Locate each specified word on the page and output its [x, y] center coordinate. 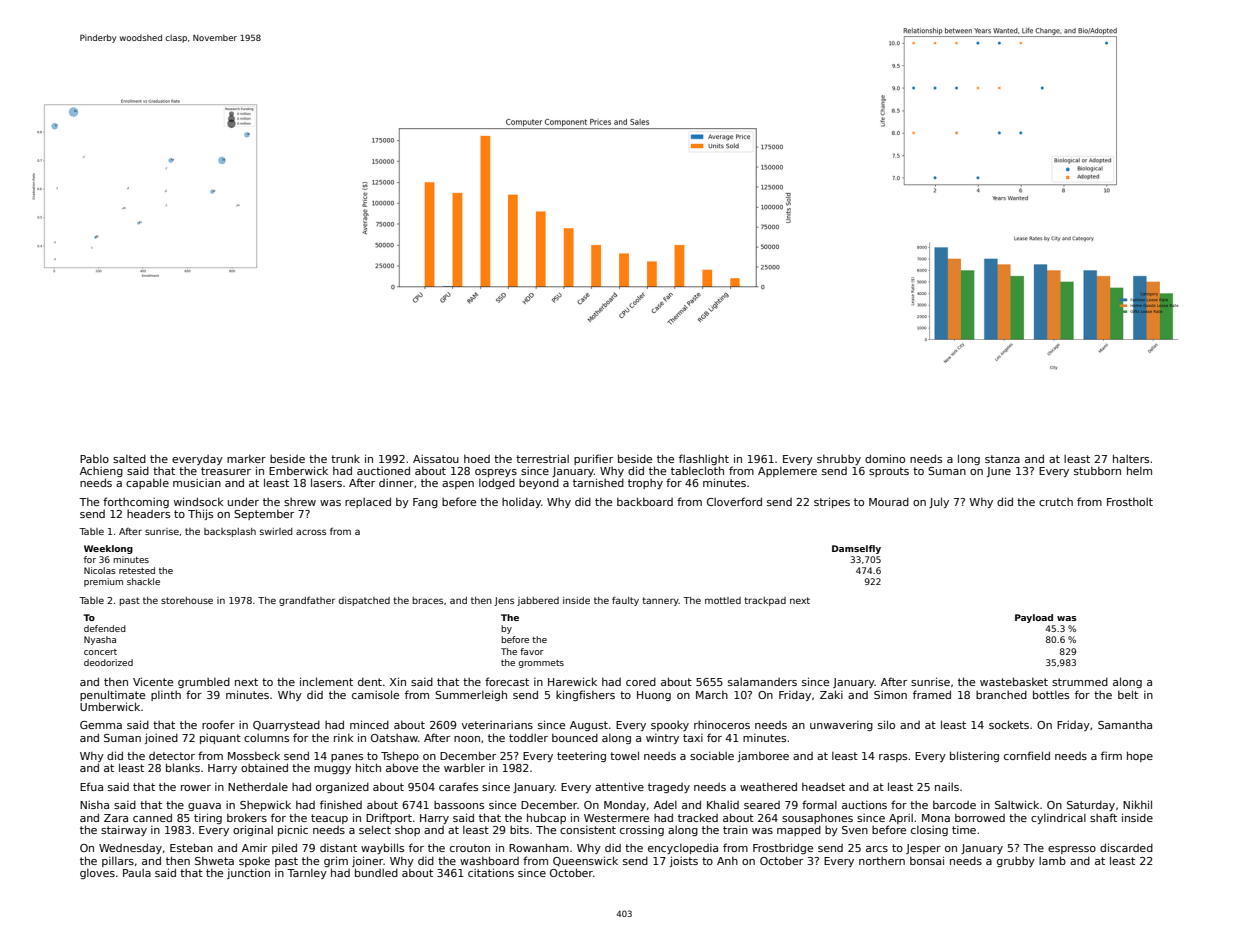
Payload [1034, 618]
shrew [300, 502]
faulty [625, 601]
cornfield [1027, 755]
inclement [326, 681]
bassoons [459, 805]
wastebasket [1014, 681]
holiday [521, 502]
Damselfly [856, 549]
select [375, 829]
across [311, 532]
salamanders [762, 682]
